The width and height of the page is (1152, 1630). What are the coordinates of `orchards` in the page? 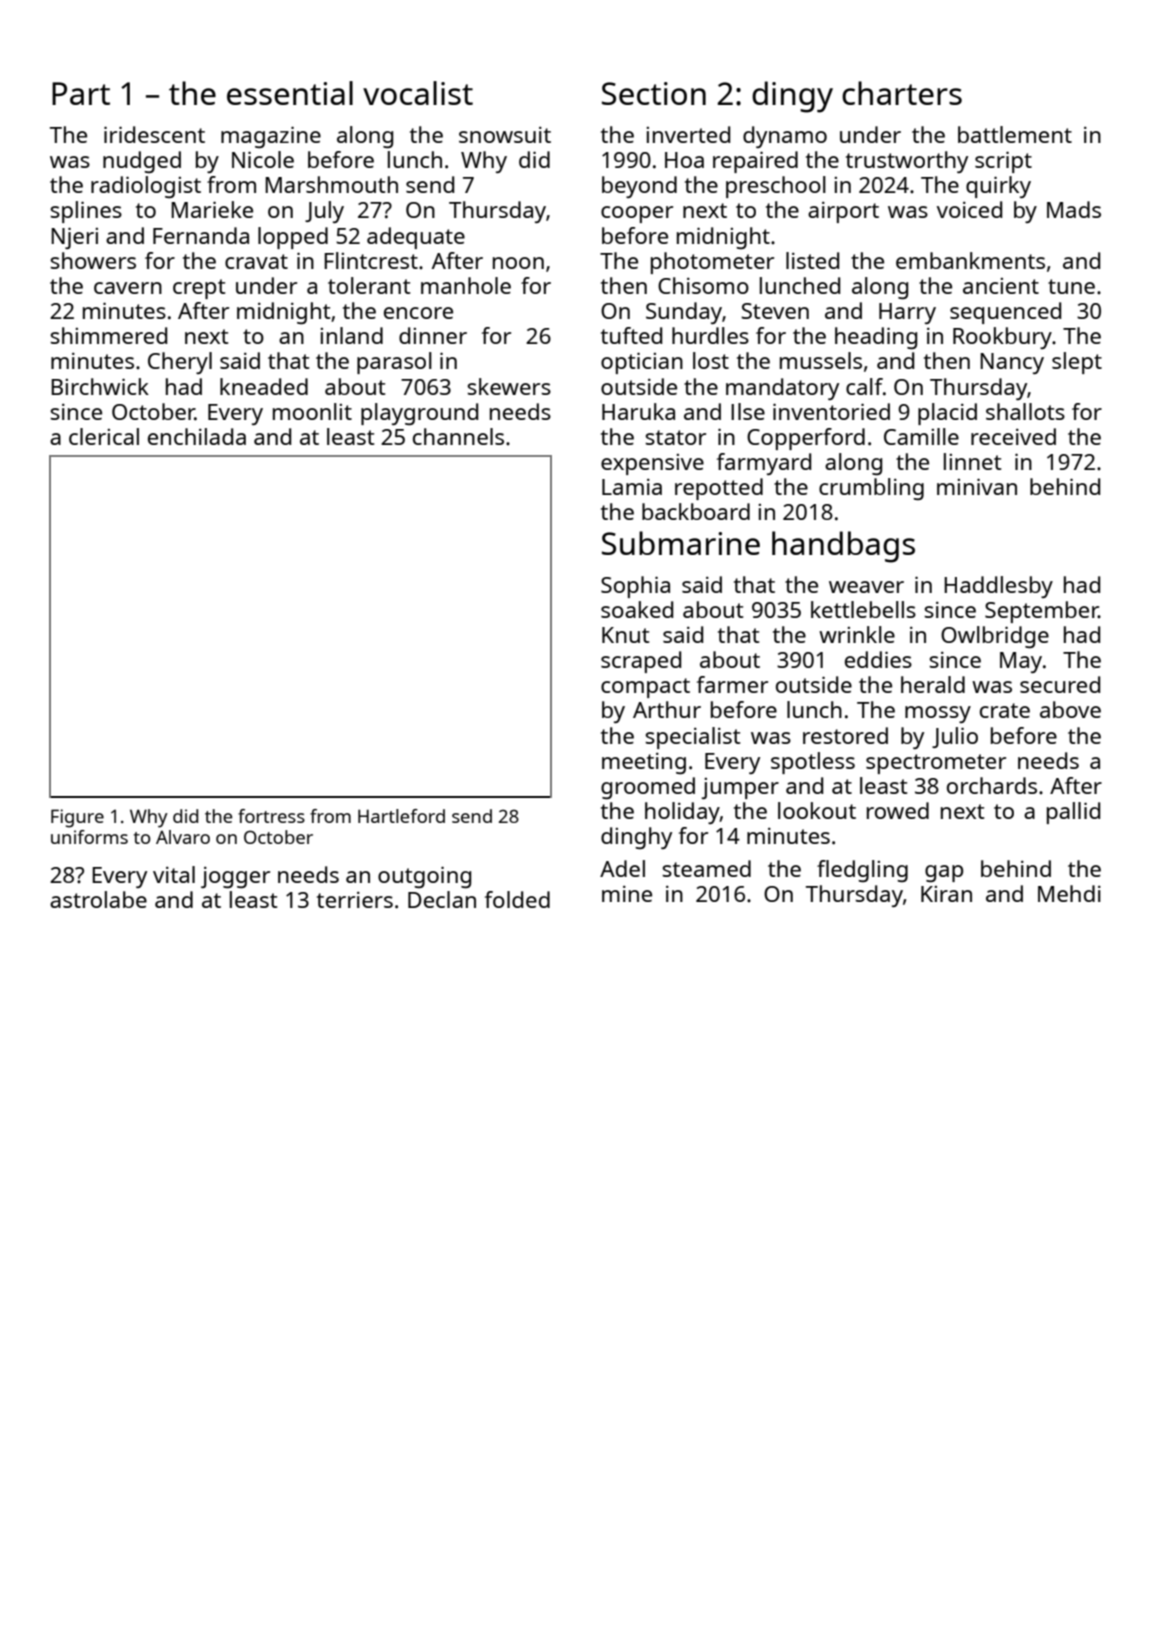 It's located at (992, 785).
